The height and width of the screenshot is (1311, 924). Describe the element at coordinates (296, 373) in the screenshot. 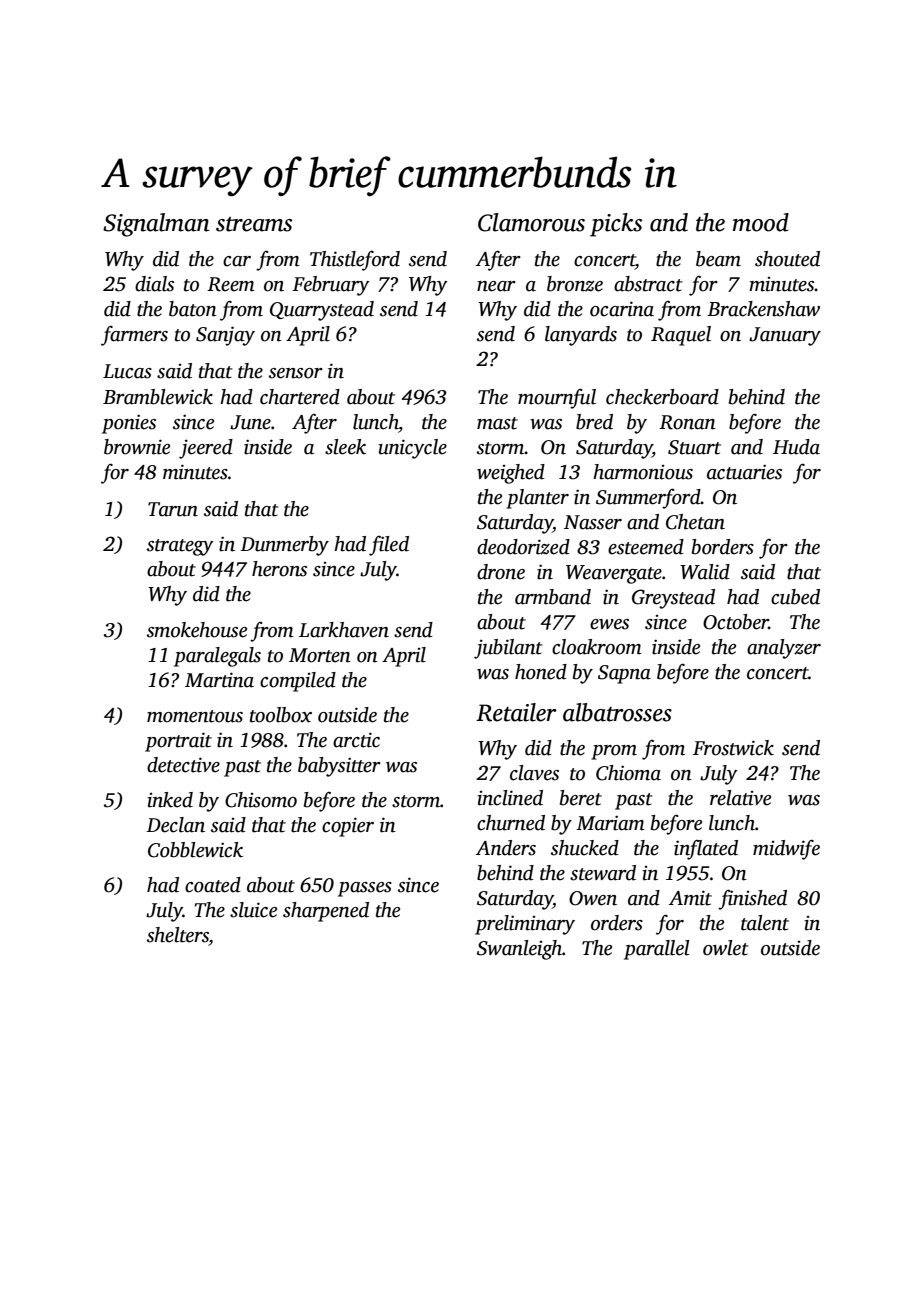

I see `sensor` at that location.
